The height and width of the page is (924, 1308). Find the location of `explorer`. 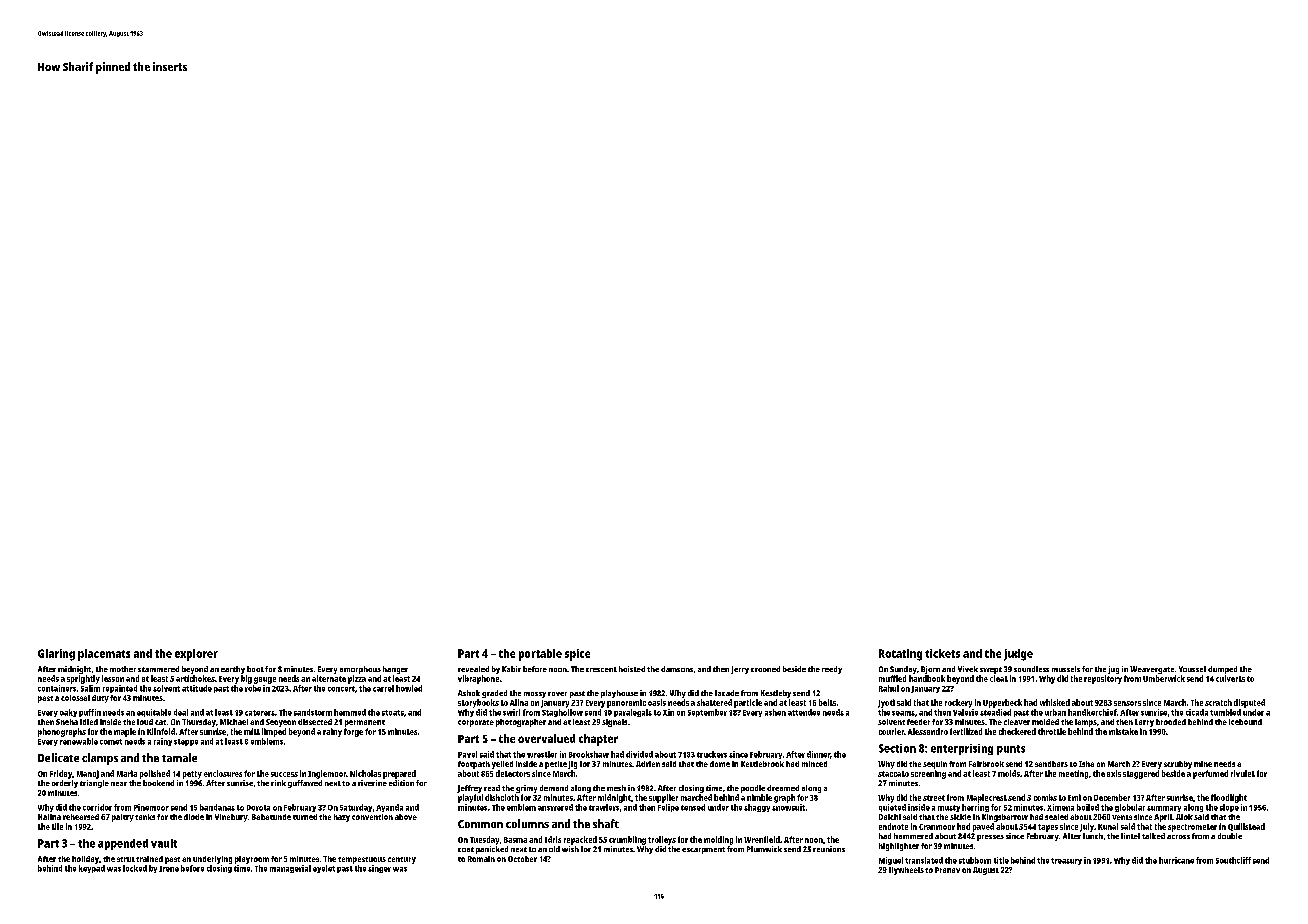

explorer is located at coordinates (196, 655).
